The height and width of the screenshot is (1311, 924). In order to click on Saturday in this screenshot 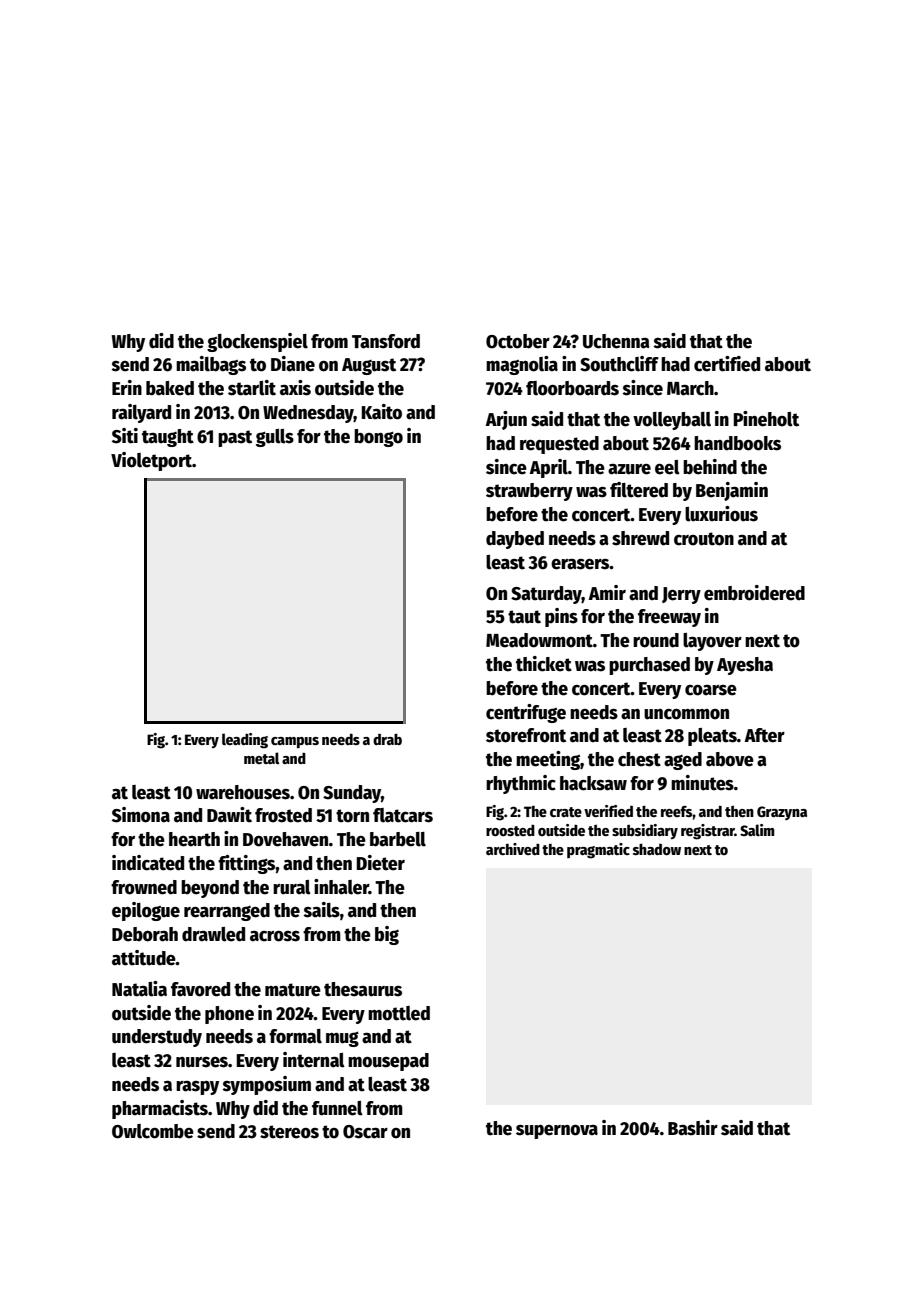, I will do `click(546, 595)`.
